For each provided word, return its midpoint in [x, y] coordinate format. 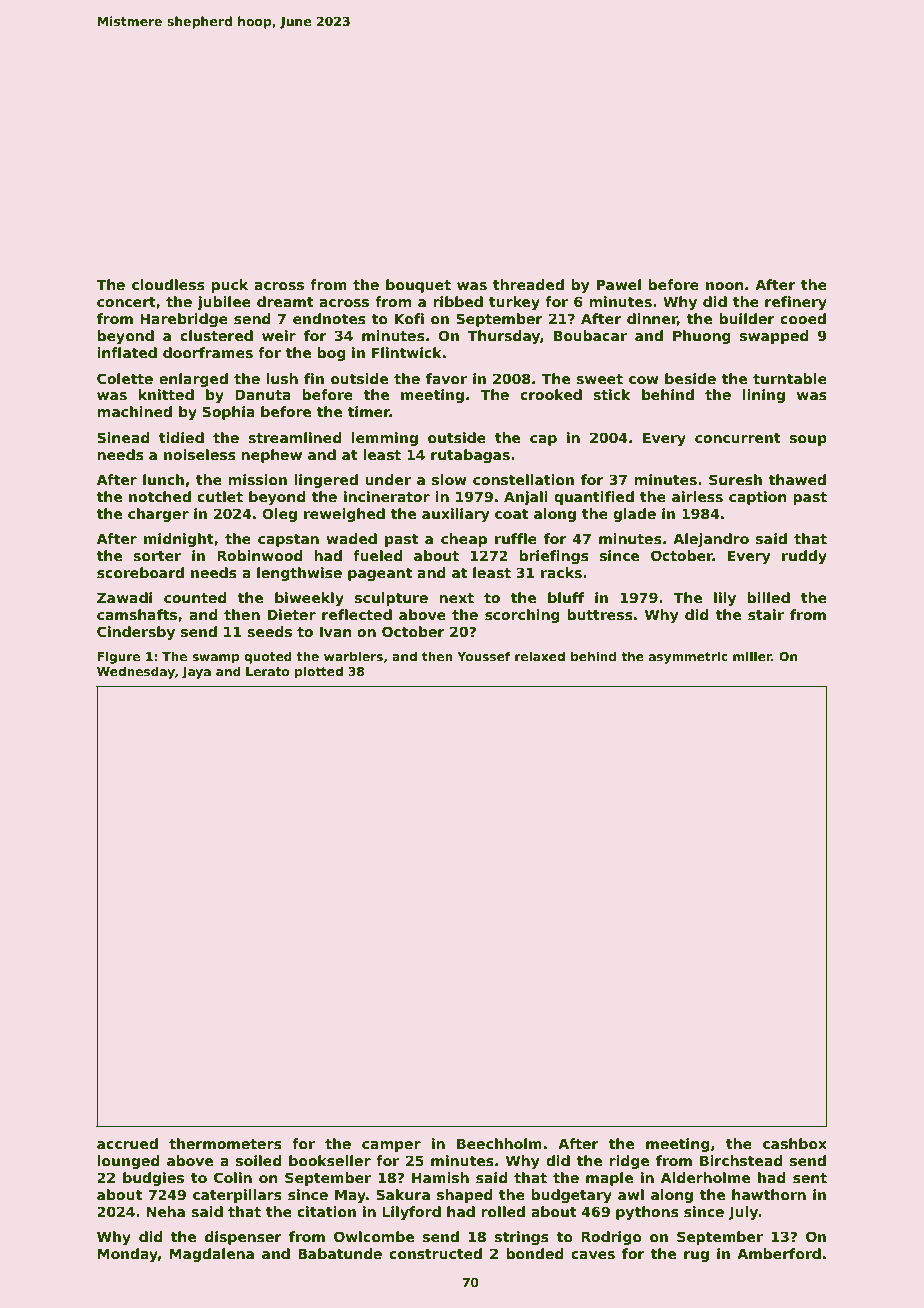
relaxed [540, 656]
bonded [535, 1253]
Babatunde [340, 1253]
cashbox [795, 1143]
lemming [384, 439]
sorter [157, 556]
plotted [319, 672]
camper [391, 1146]
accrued [127, 1143]
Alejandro [711, 540]
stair [766, 614]
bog [331, 354]
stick [611, 394]
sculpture [391, 599]
